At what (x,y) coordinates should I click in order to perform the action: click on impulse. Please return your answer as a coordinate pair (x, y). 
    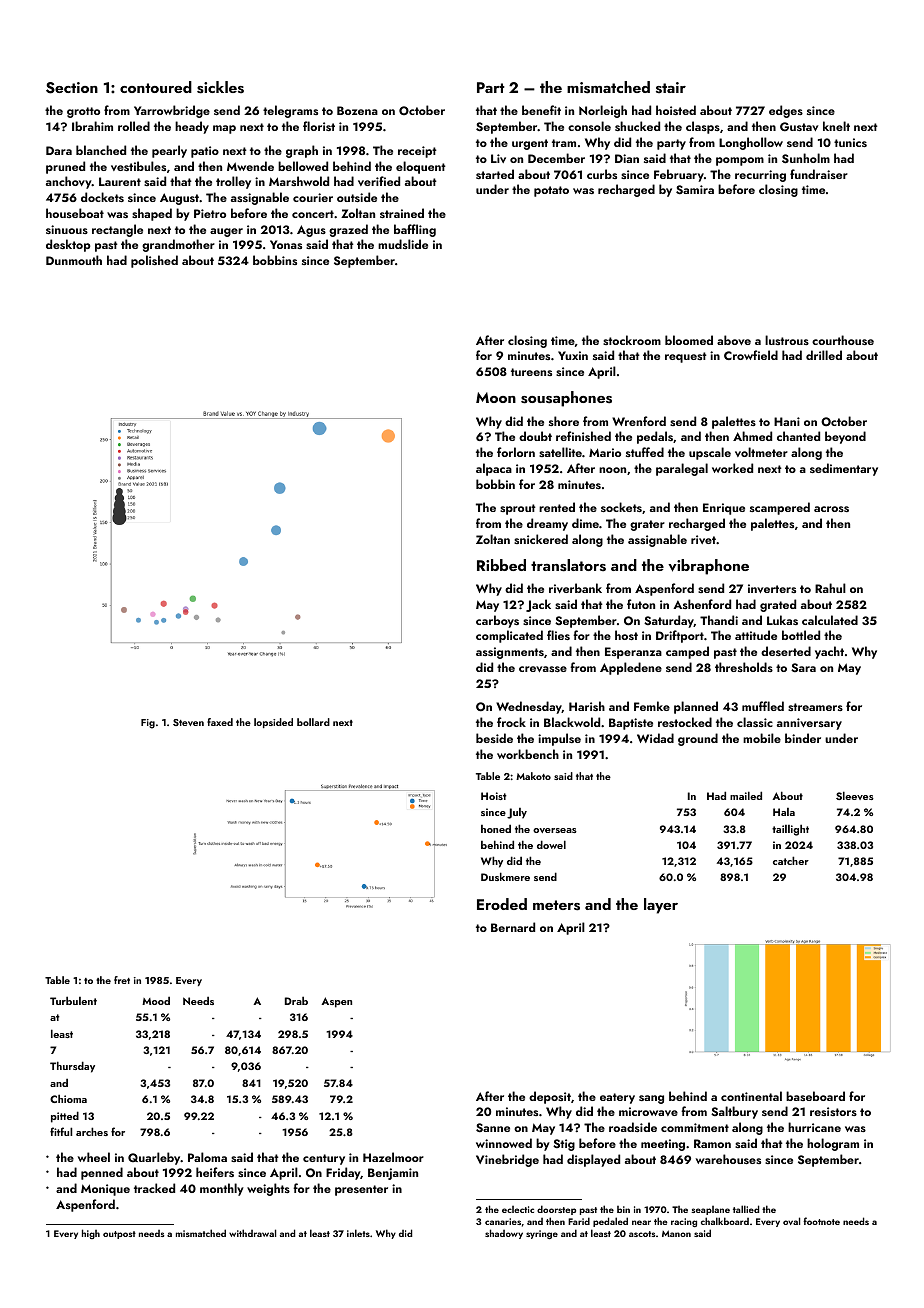
    Looking at the image, I should click on (559, 739).
